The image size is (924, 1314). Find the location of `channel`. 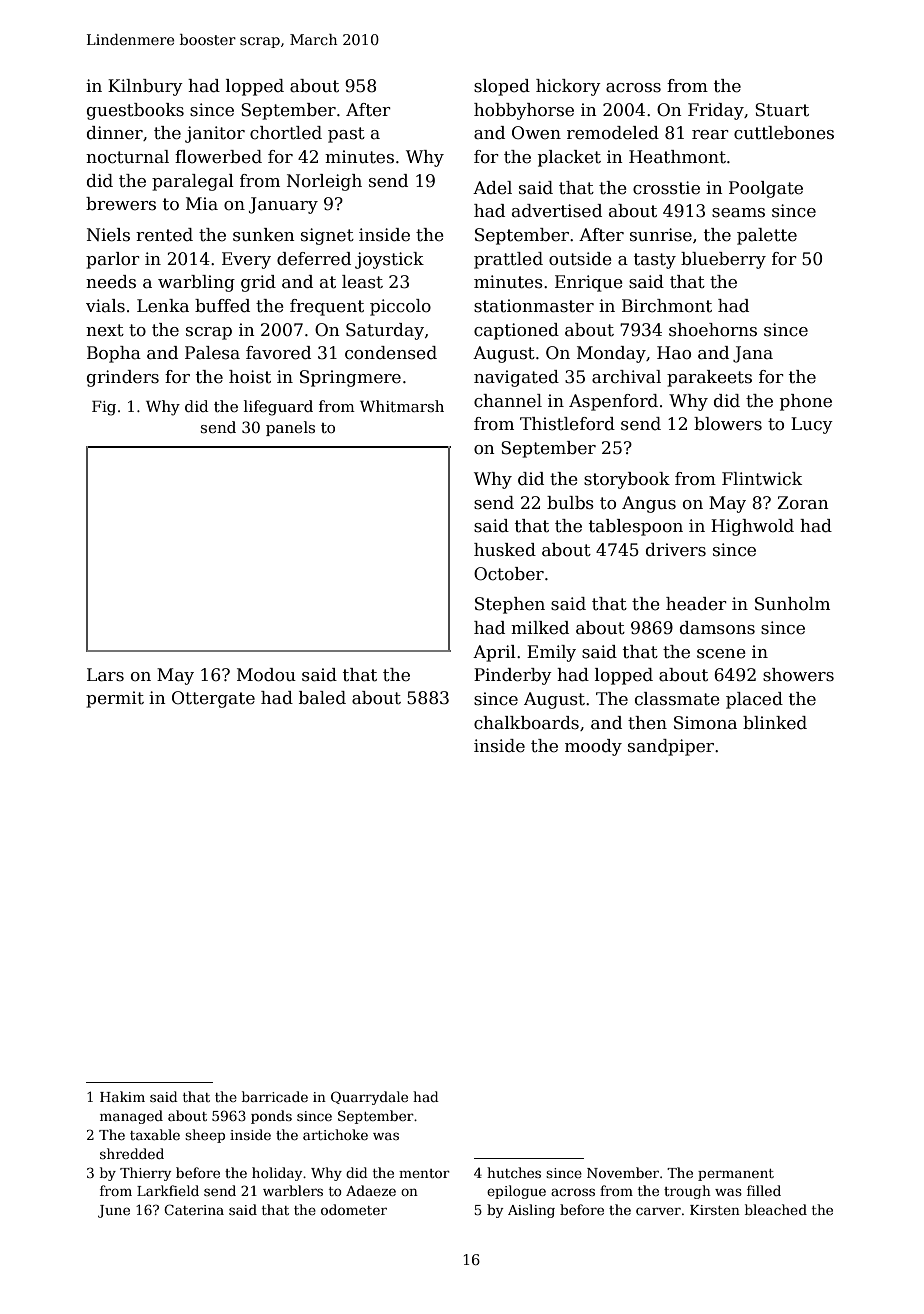

channel is located at coordinates (508, 401).
